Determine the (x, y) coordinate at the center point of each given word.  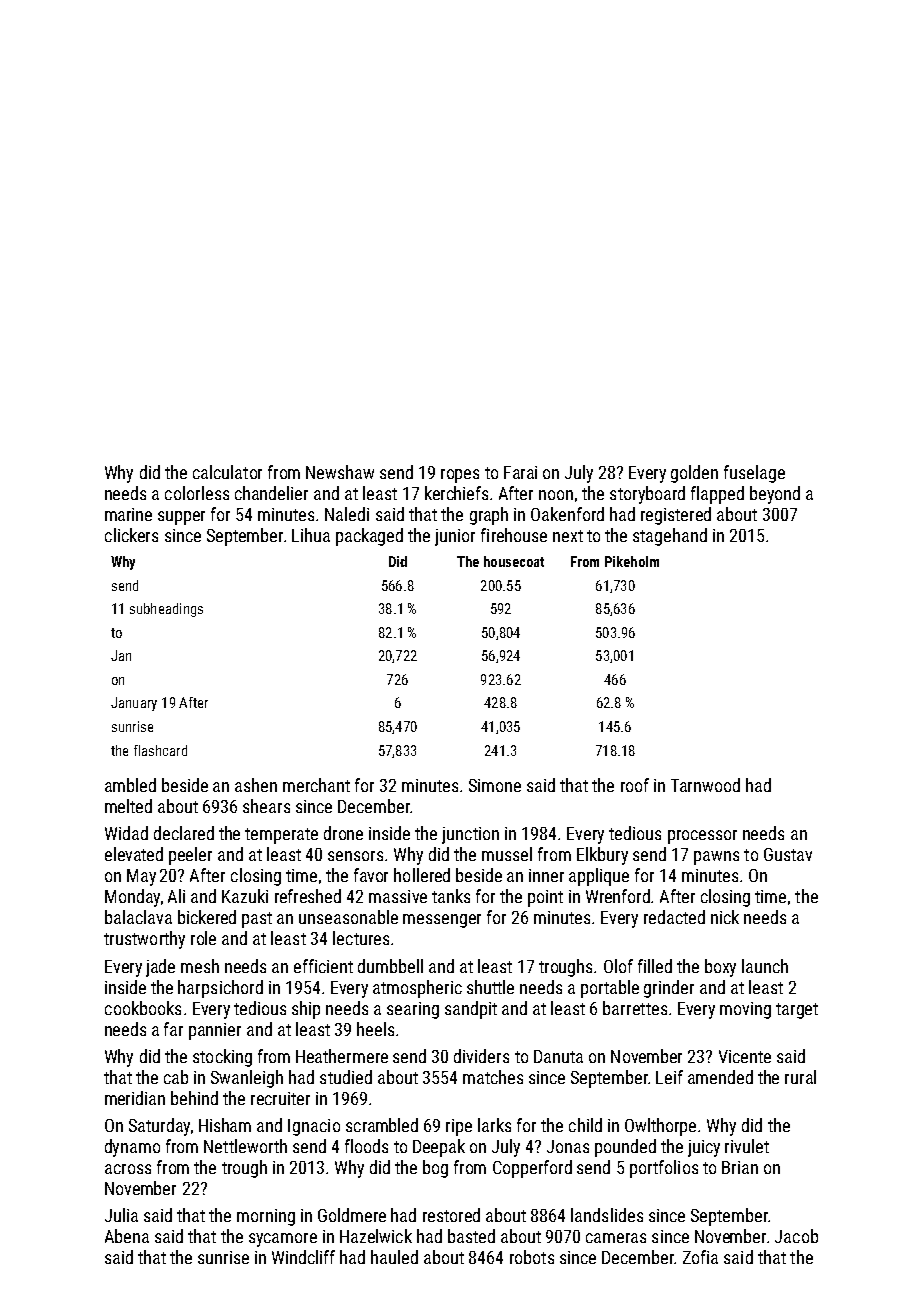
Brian (740, 1167)
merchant (316, 785)
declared (184, 833)
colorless (197, 493)
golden (694, 474)
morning (266, 1217)
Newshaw (340, 472)
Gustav (788, 854)
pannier (215, 1031)
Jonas (568, 1146)
